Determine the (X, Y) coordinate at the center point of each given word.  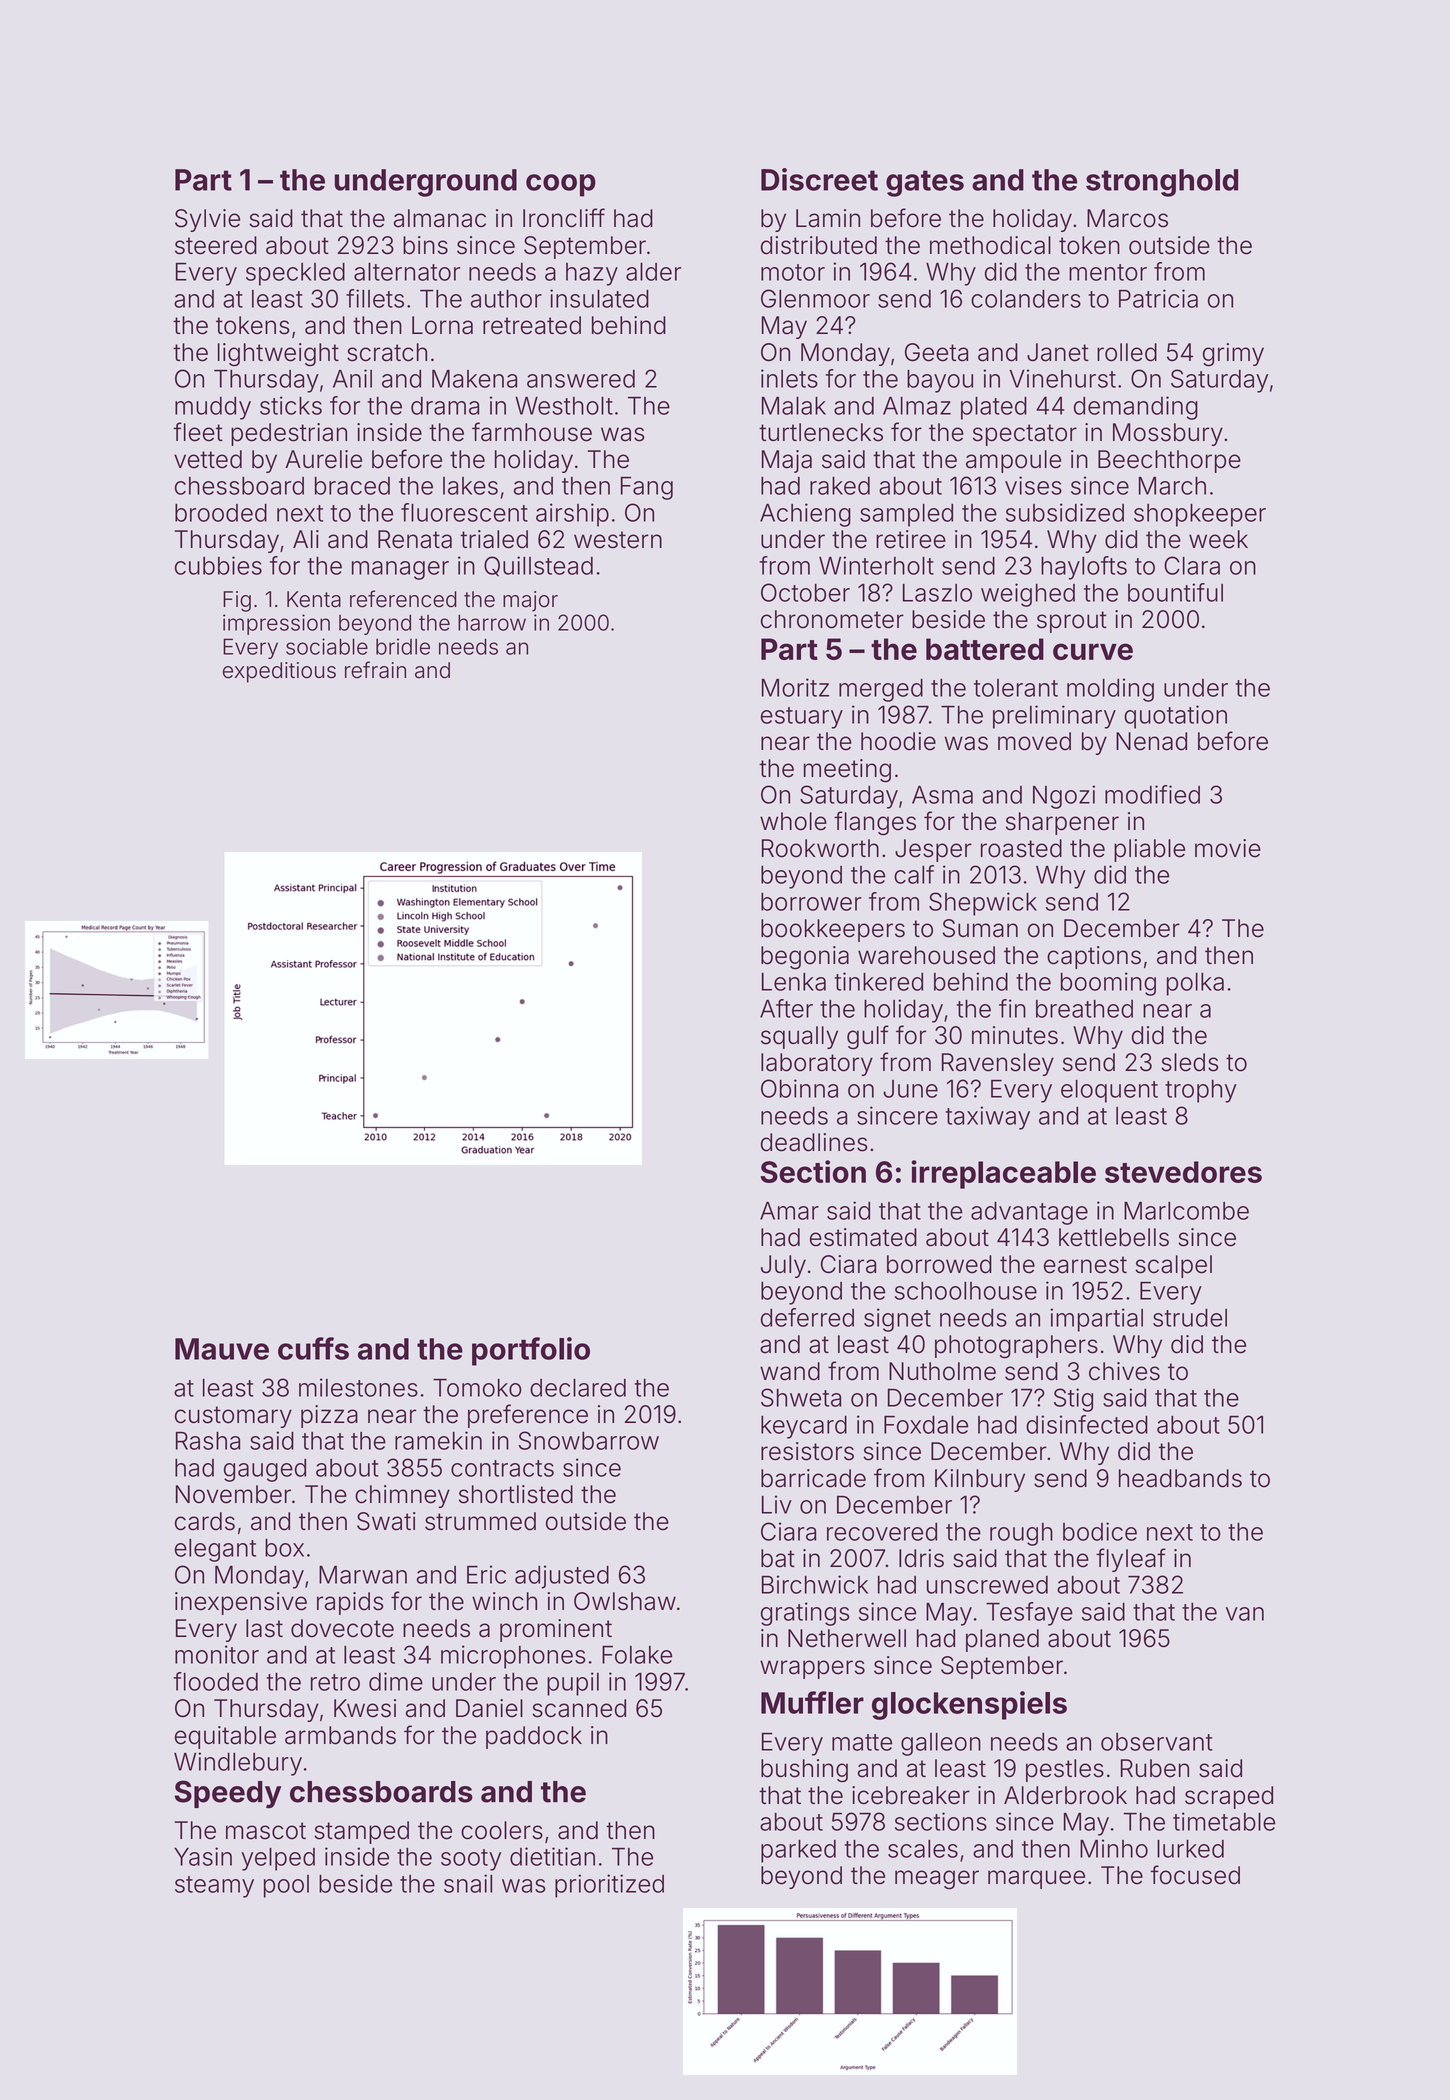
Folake (637, 1655)
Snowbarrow (589, 1440)
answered (581, 379)
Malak (794, 406)
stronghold (1162, 183)
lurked (1190, 1849)
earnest (1085, 1265)
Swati (386, 1521)
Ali (306, 539)
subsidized (1065, 512)
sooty (471, 1860)
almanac (440, 218)
